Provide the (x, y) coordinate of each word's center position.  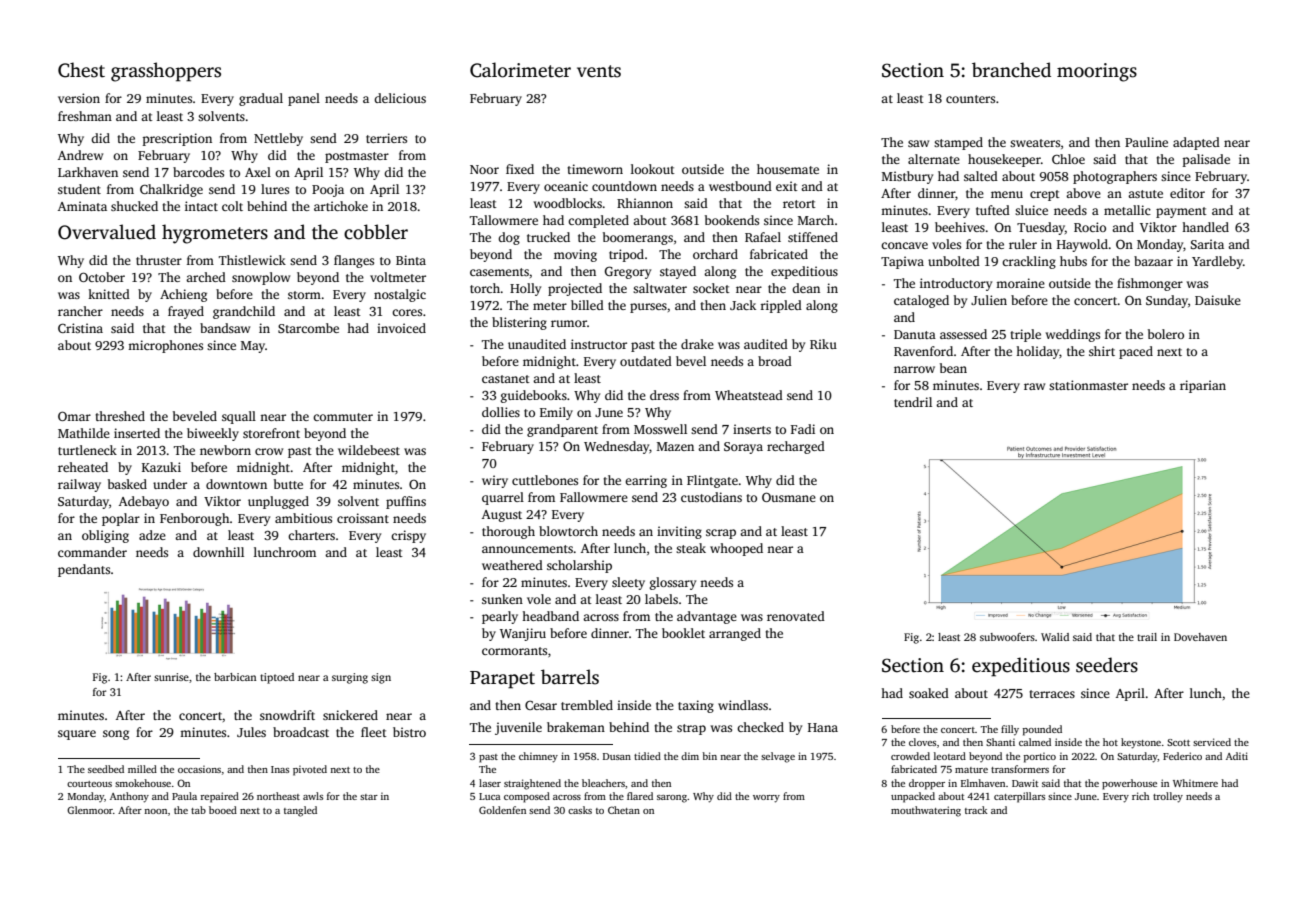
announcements (527, 549)
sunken (502, 599)
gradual (261, 99)
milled (142, 769)
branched (1011, 70)
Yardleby (1217, 262)
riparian (1203, 386)
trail (1147, 637)
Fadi (803, 429)
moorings (1097, 72)
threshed (120, 416)
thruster (159, 260)
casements (499, 272)
